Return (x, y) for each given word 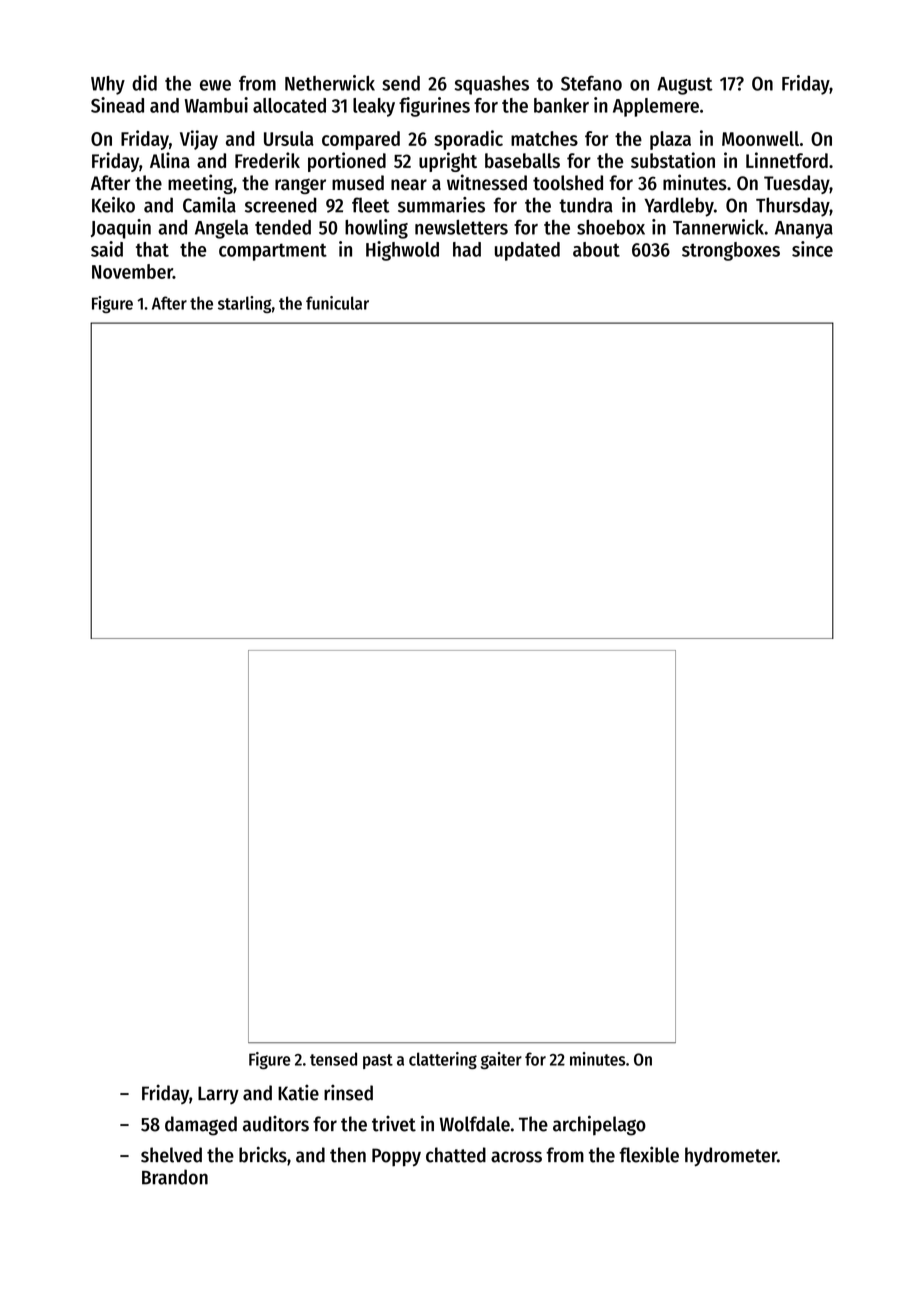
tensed (333, 1059)
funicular (337, 303)
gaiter (501, 1060)
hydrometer (731, 1157)
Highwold (402, 251)
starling (245, 304)
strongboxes (731, 251)
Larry (218, 1095)
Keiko (113, 205)
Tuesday (797, 184)
